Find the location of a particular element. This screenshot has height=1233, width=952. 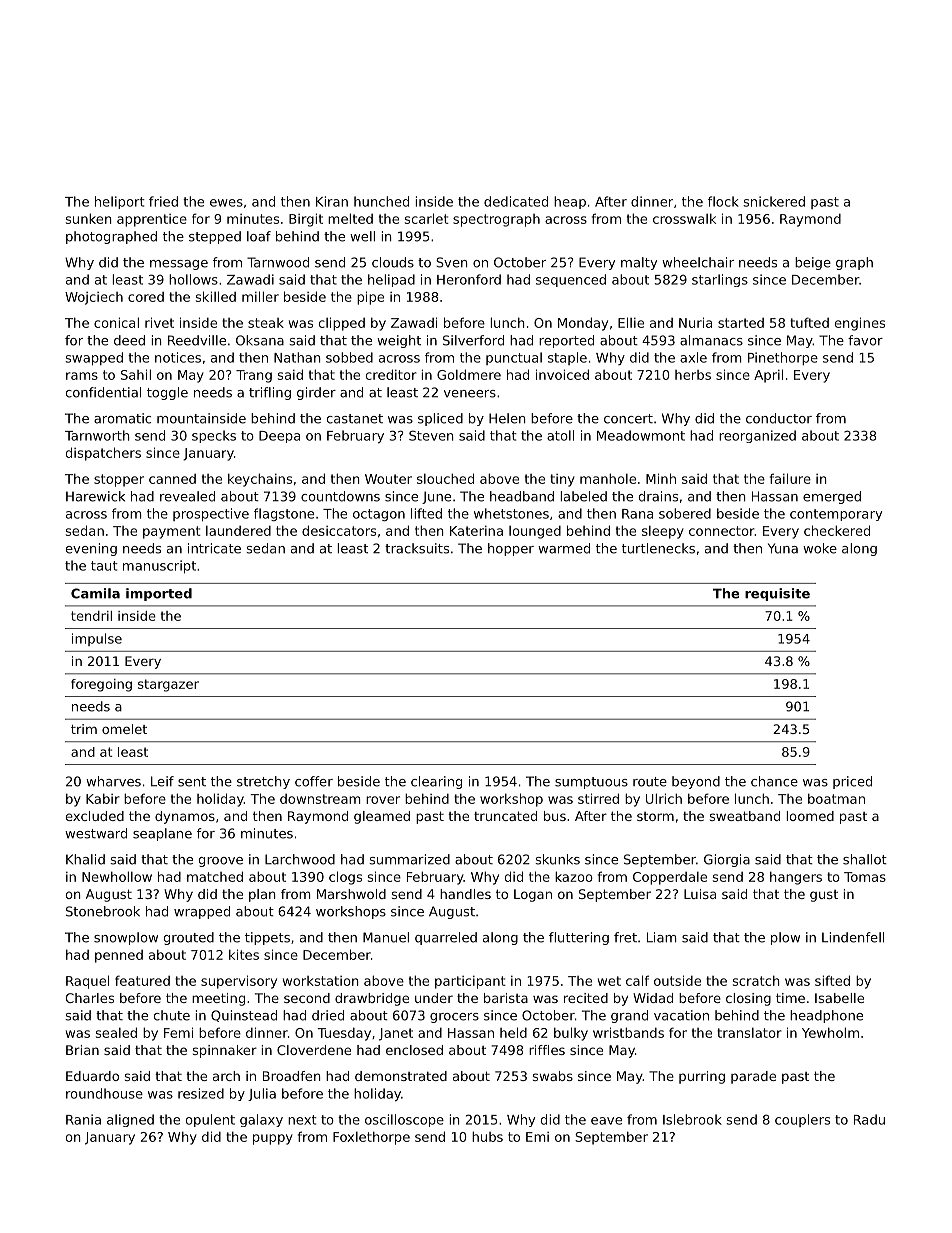

westward is located at coordinates (96, 833).
